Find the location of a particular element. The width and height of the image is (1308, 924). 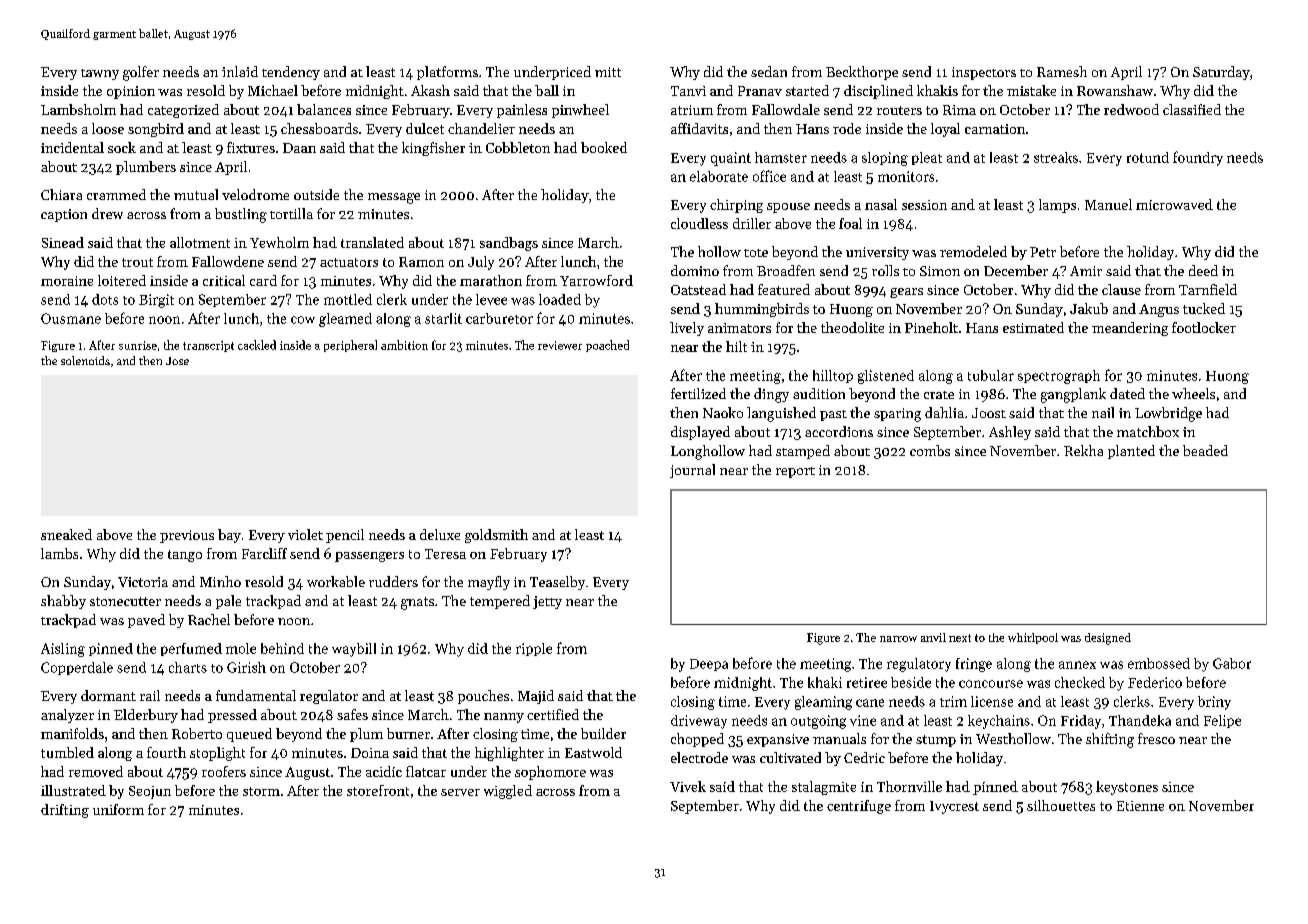

goldsmith is located at coordinates (496, 536).
